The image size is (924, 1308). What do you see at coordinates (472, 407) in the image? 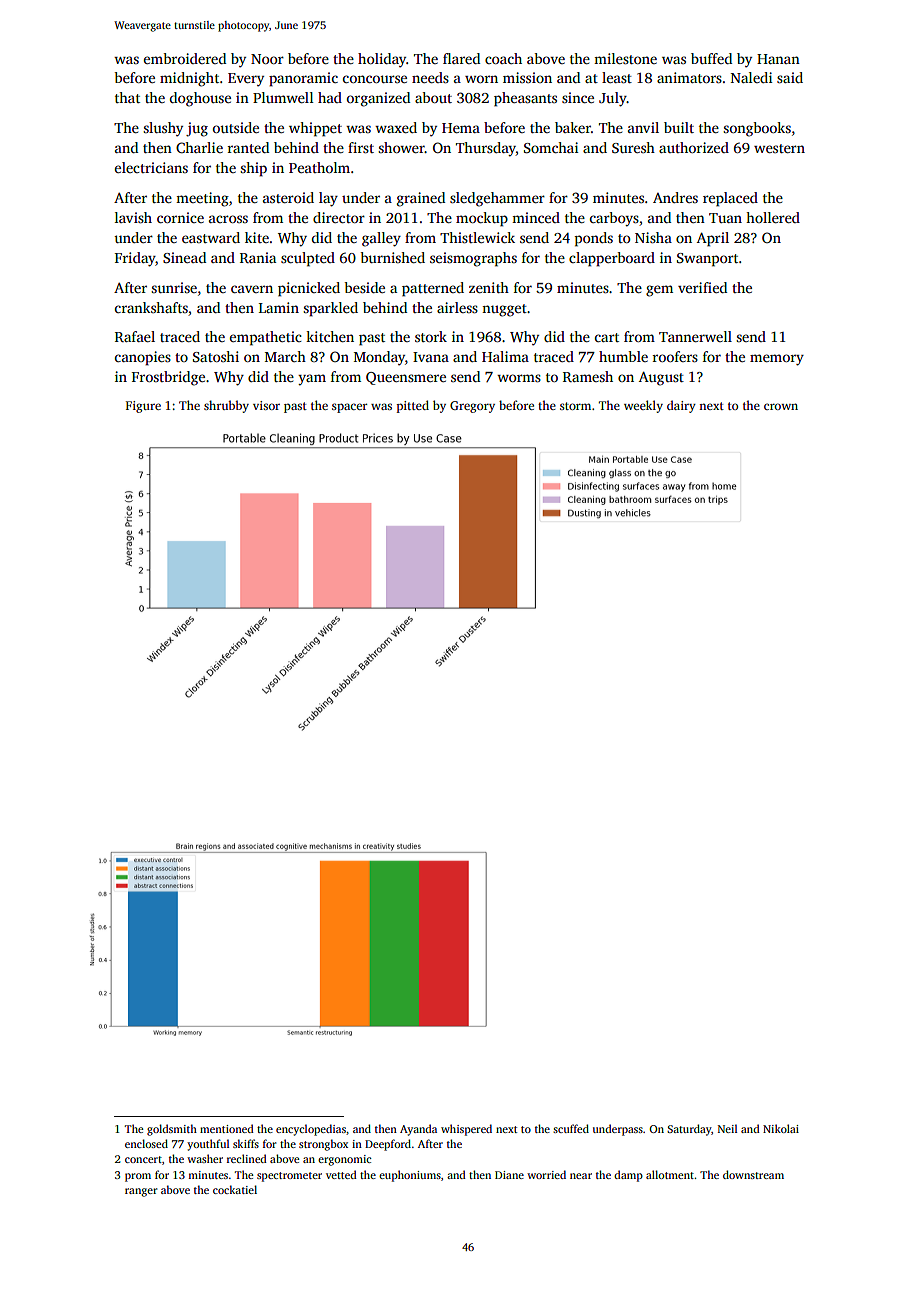
I see `Gregory` at bounding box center [472, 407].
